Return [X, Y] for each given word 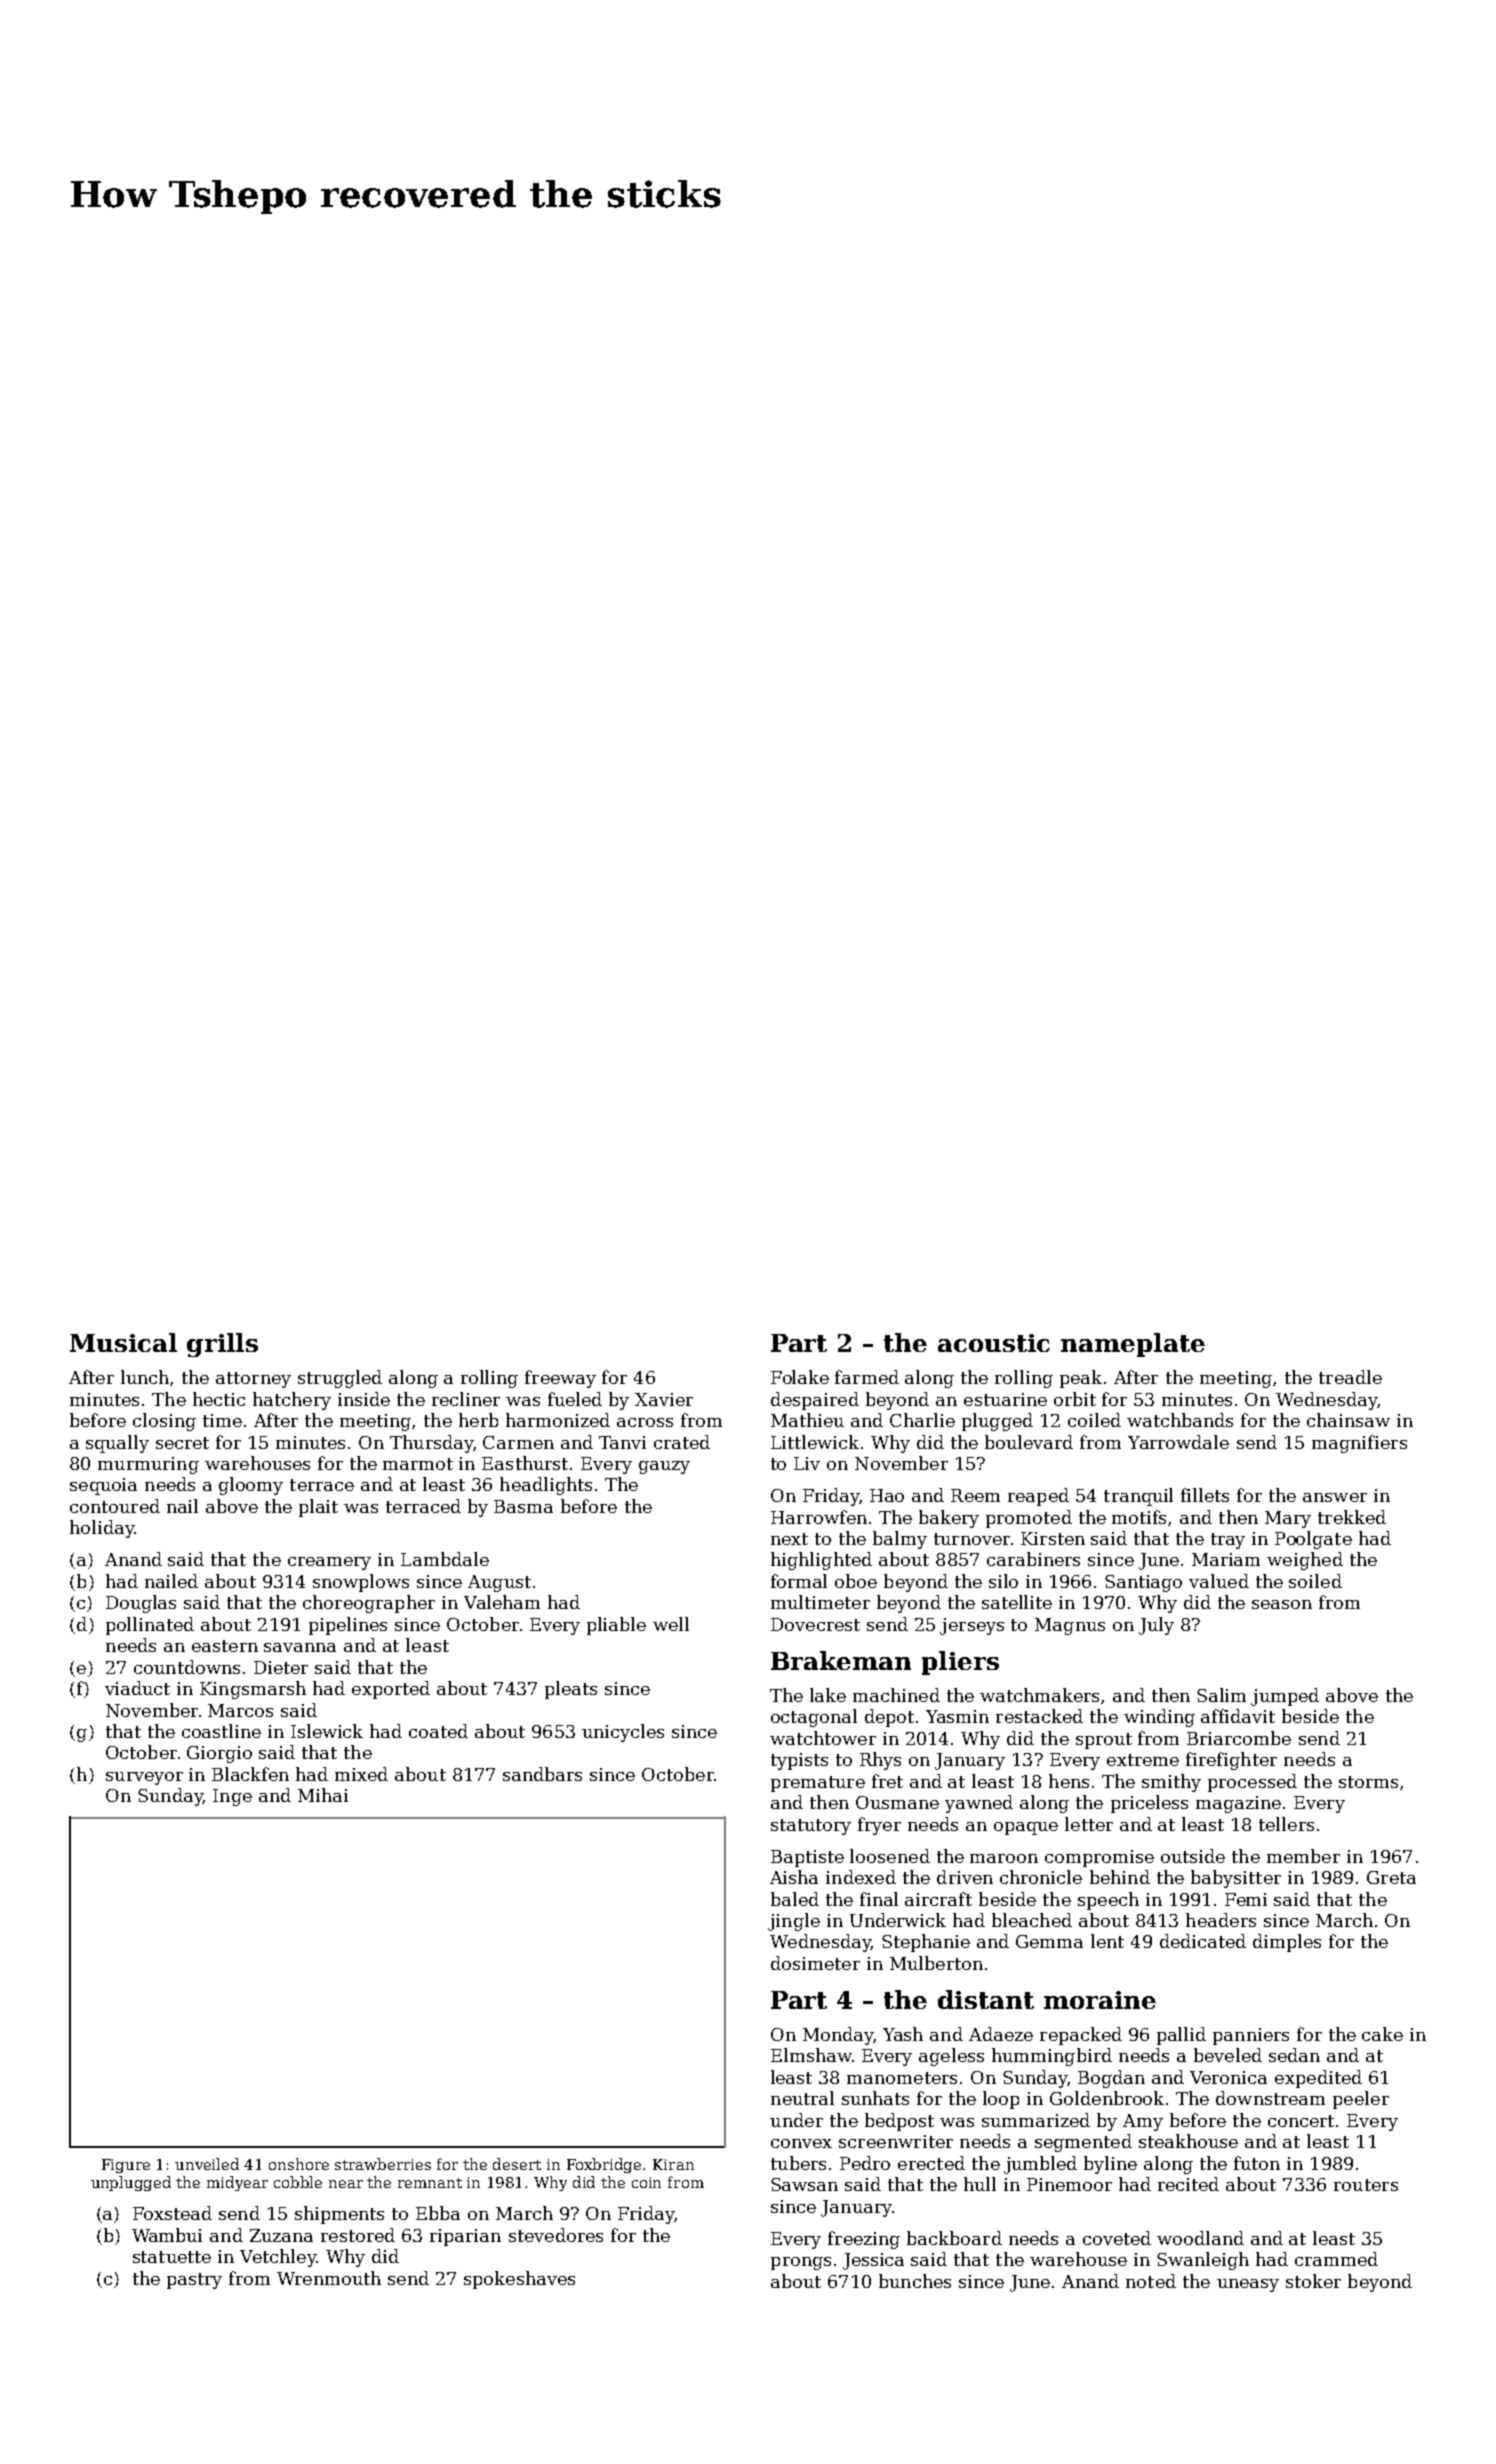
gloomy [251, 1486]
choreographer [369, 1604]
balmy [900, 1540]
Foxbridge [604, 2165]
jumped [1285, 1697]
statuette [172, 2257]
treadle [1350, 1377]
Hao [887, 1495]
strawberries [383, 2164]
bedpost [899, 2122]
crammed [1336, 2259]
